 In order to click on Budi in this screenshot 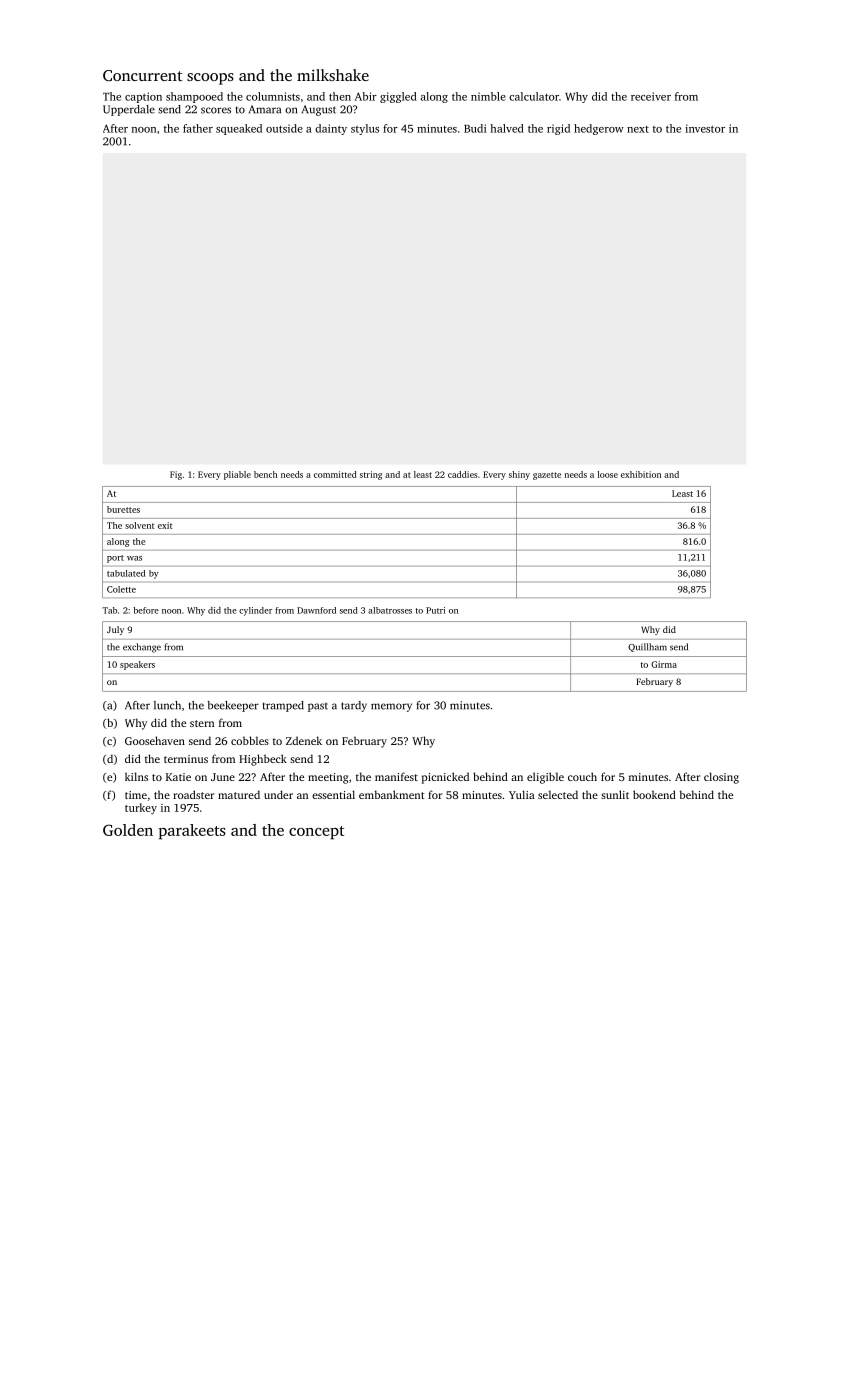, I will do `click(475, 128)`.
